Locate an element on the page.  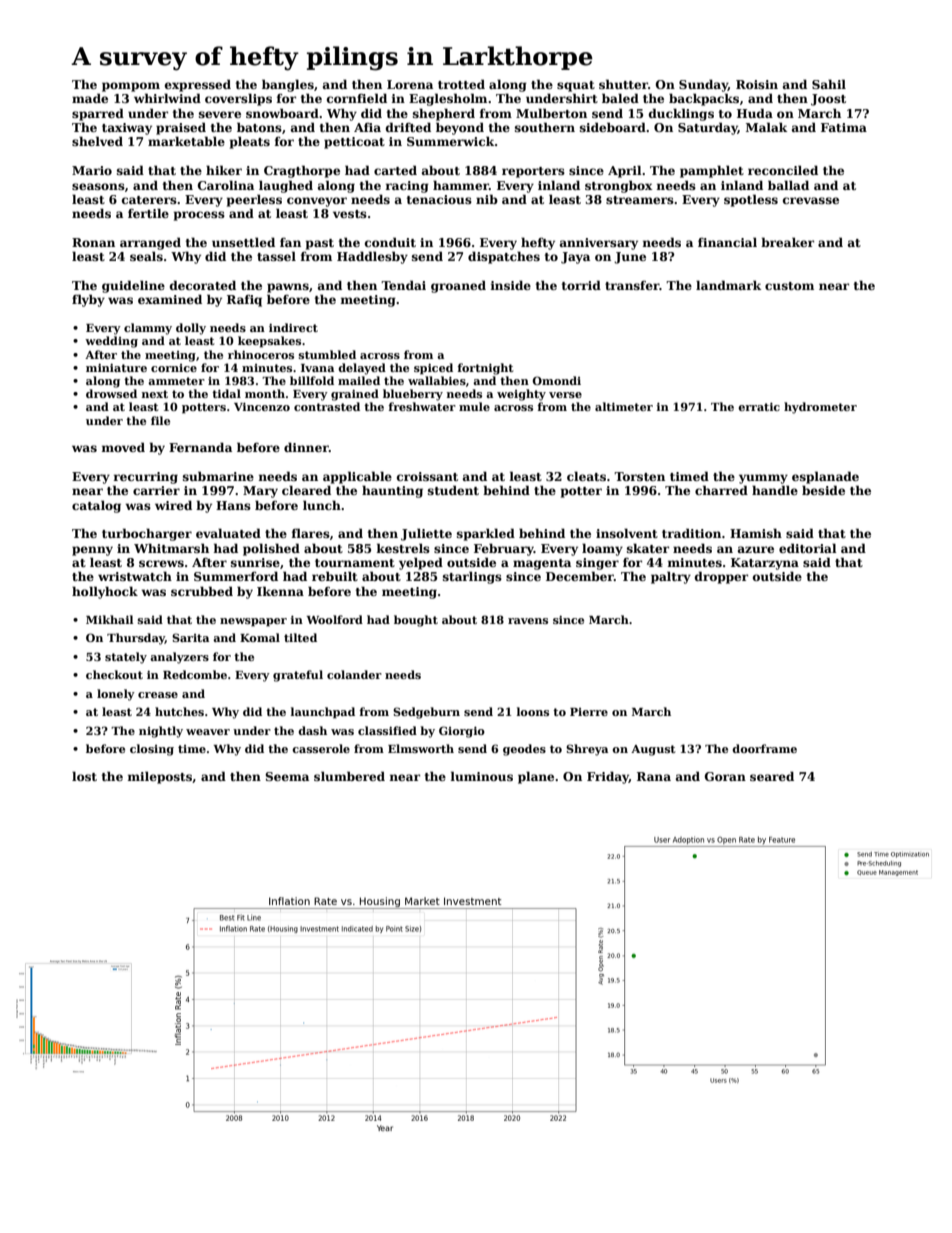
fertile is located at coordinates (148, 213).
